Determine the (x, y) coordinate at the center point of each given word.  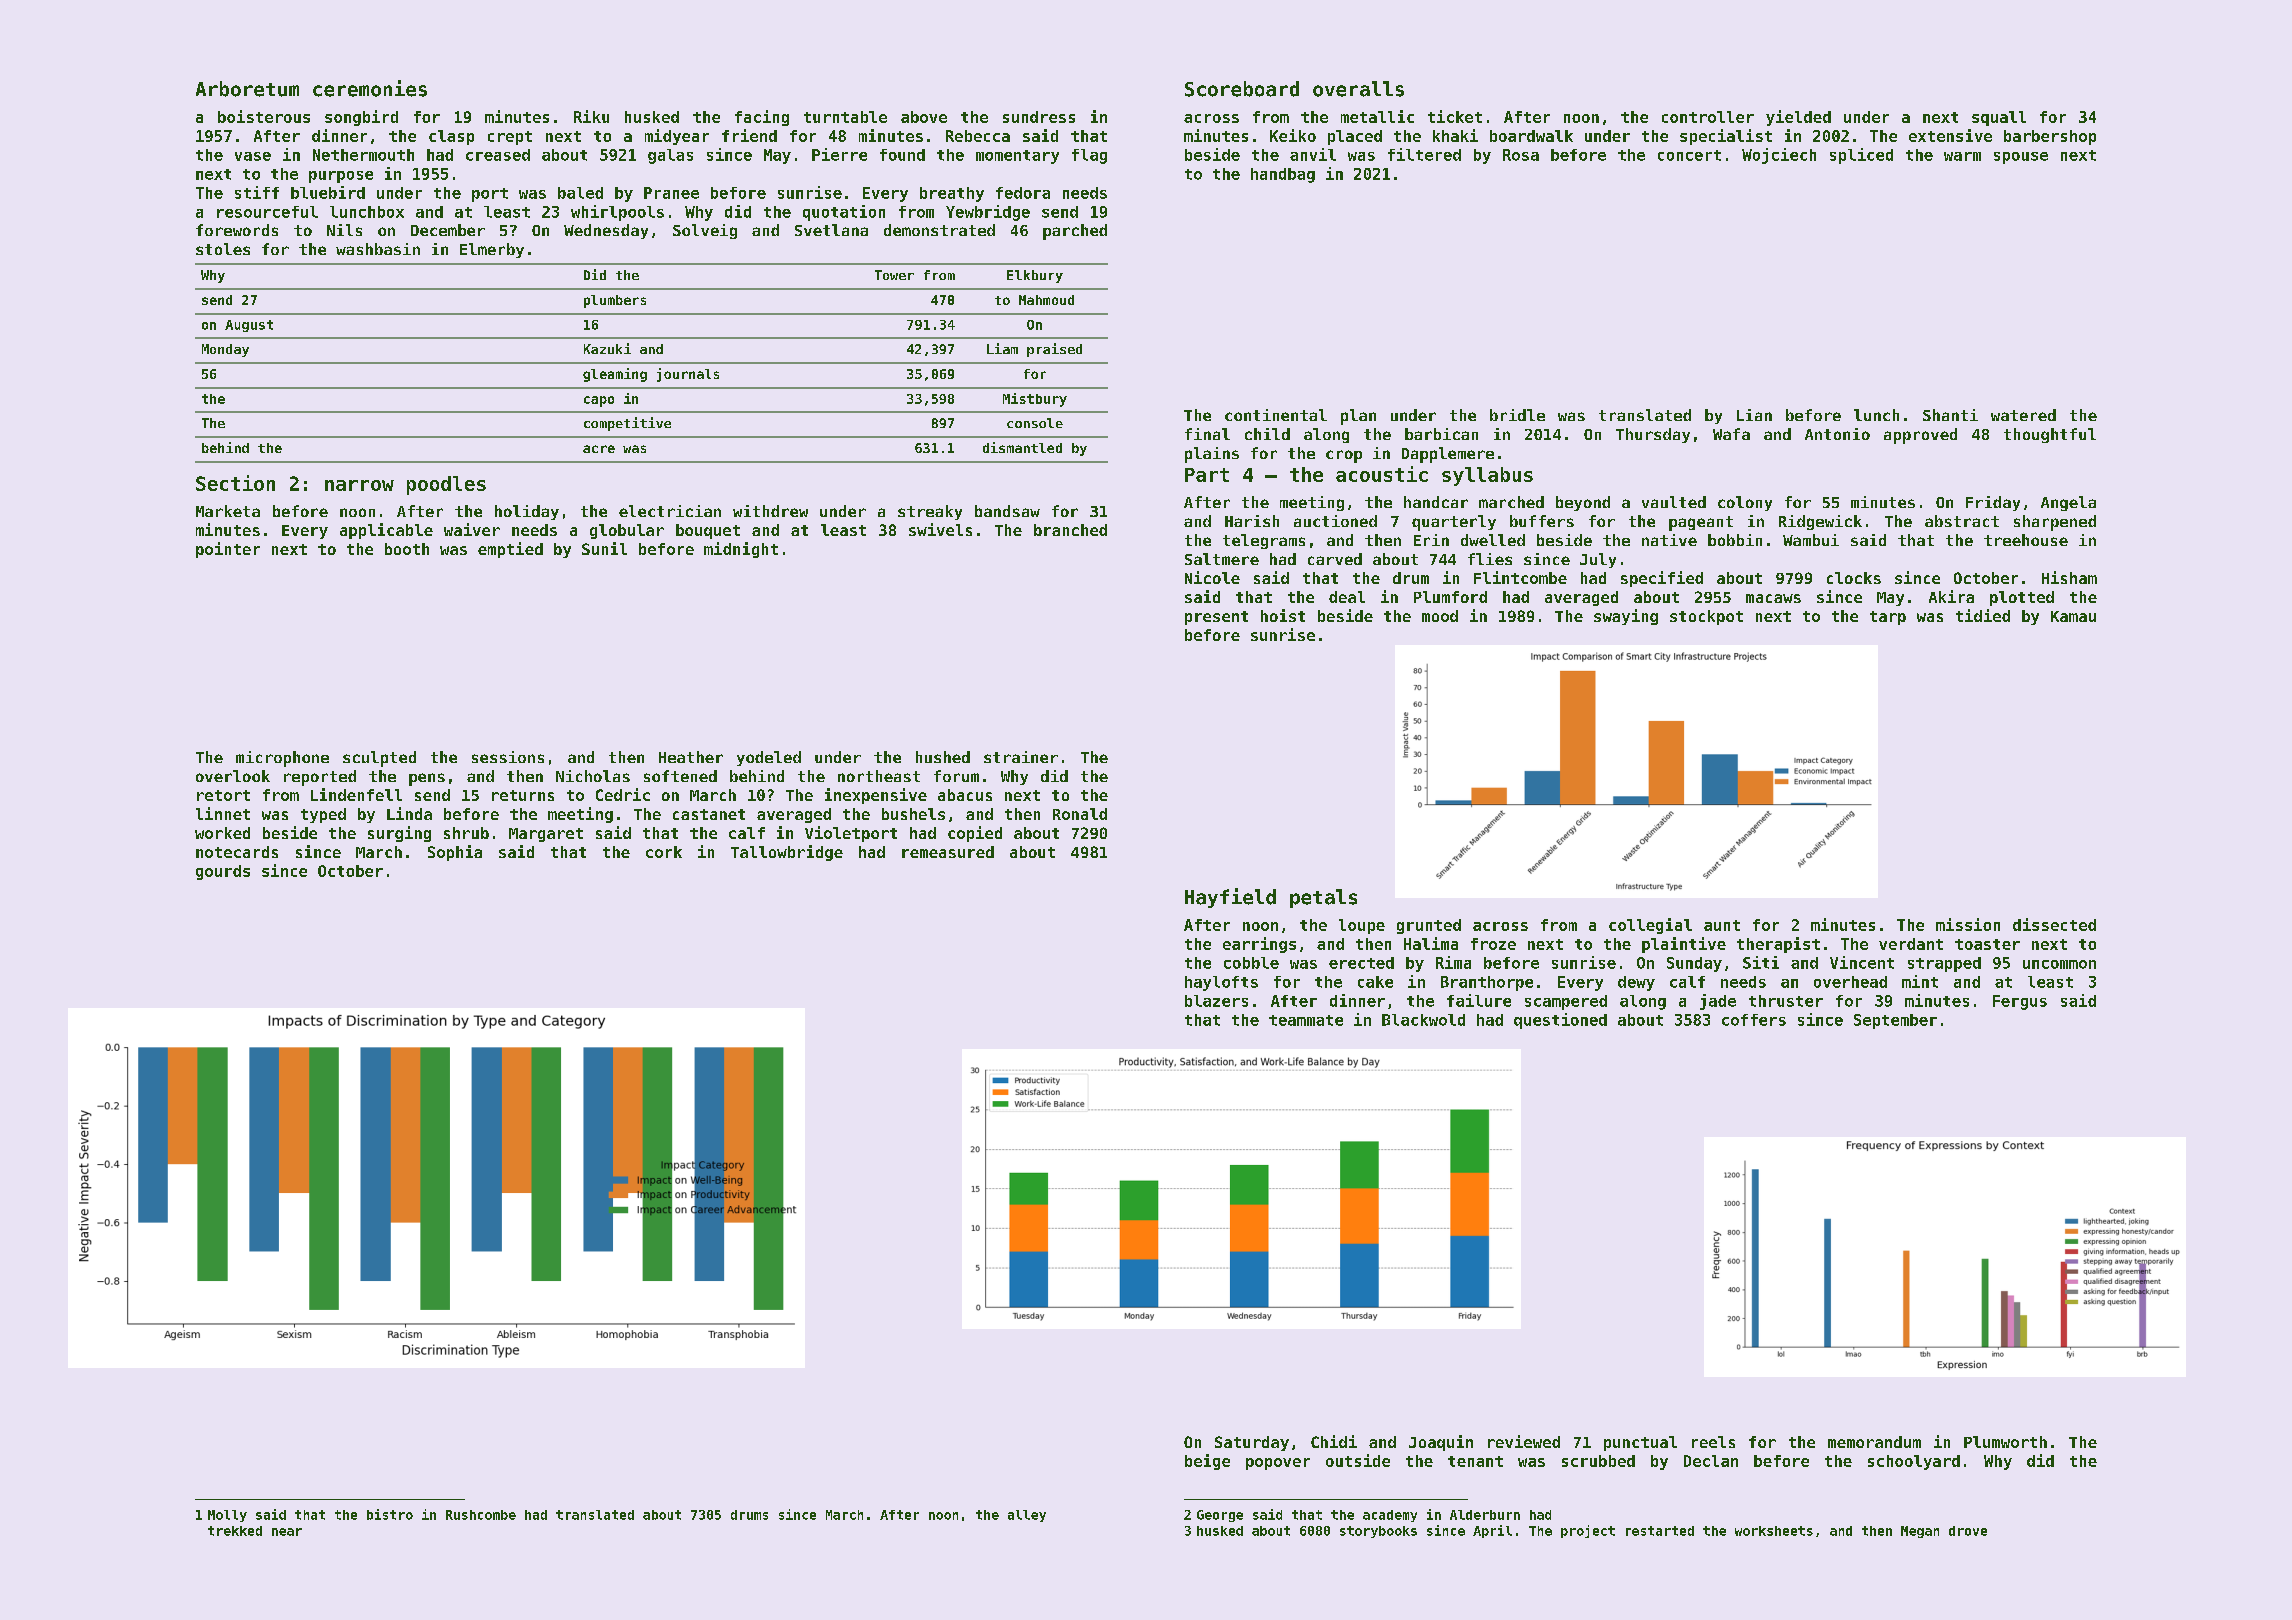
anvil (1313, 154)
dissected (2054, 924)
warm (1962, 156)
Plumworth (2005, 1442)
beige (1207, 1462)
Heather (691, 757)
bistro (390, 1514)
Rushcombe (481, 1515)
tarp (1888, 618)
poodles (446, 485)
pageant (1701, 523)
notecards (237, 852)
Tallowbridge (787, 853)
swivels (940, 529)
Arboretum (247, 89)
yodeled (769, 758)
